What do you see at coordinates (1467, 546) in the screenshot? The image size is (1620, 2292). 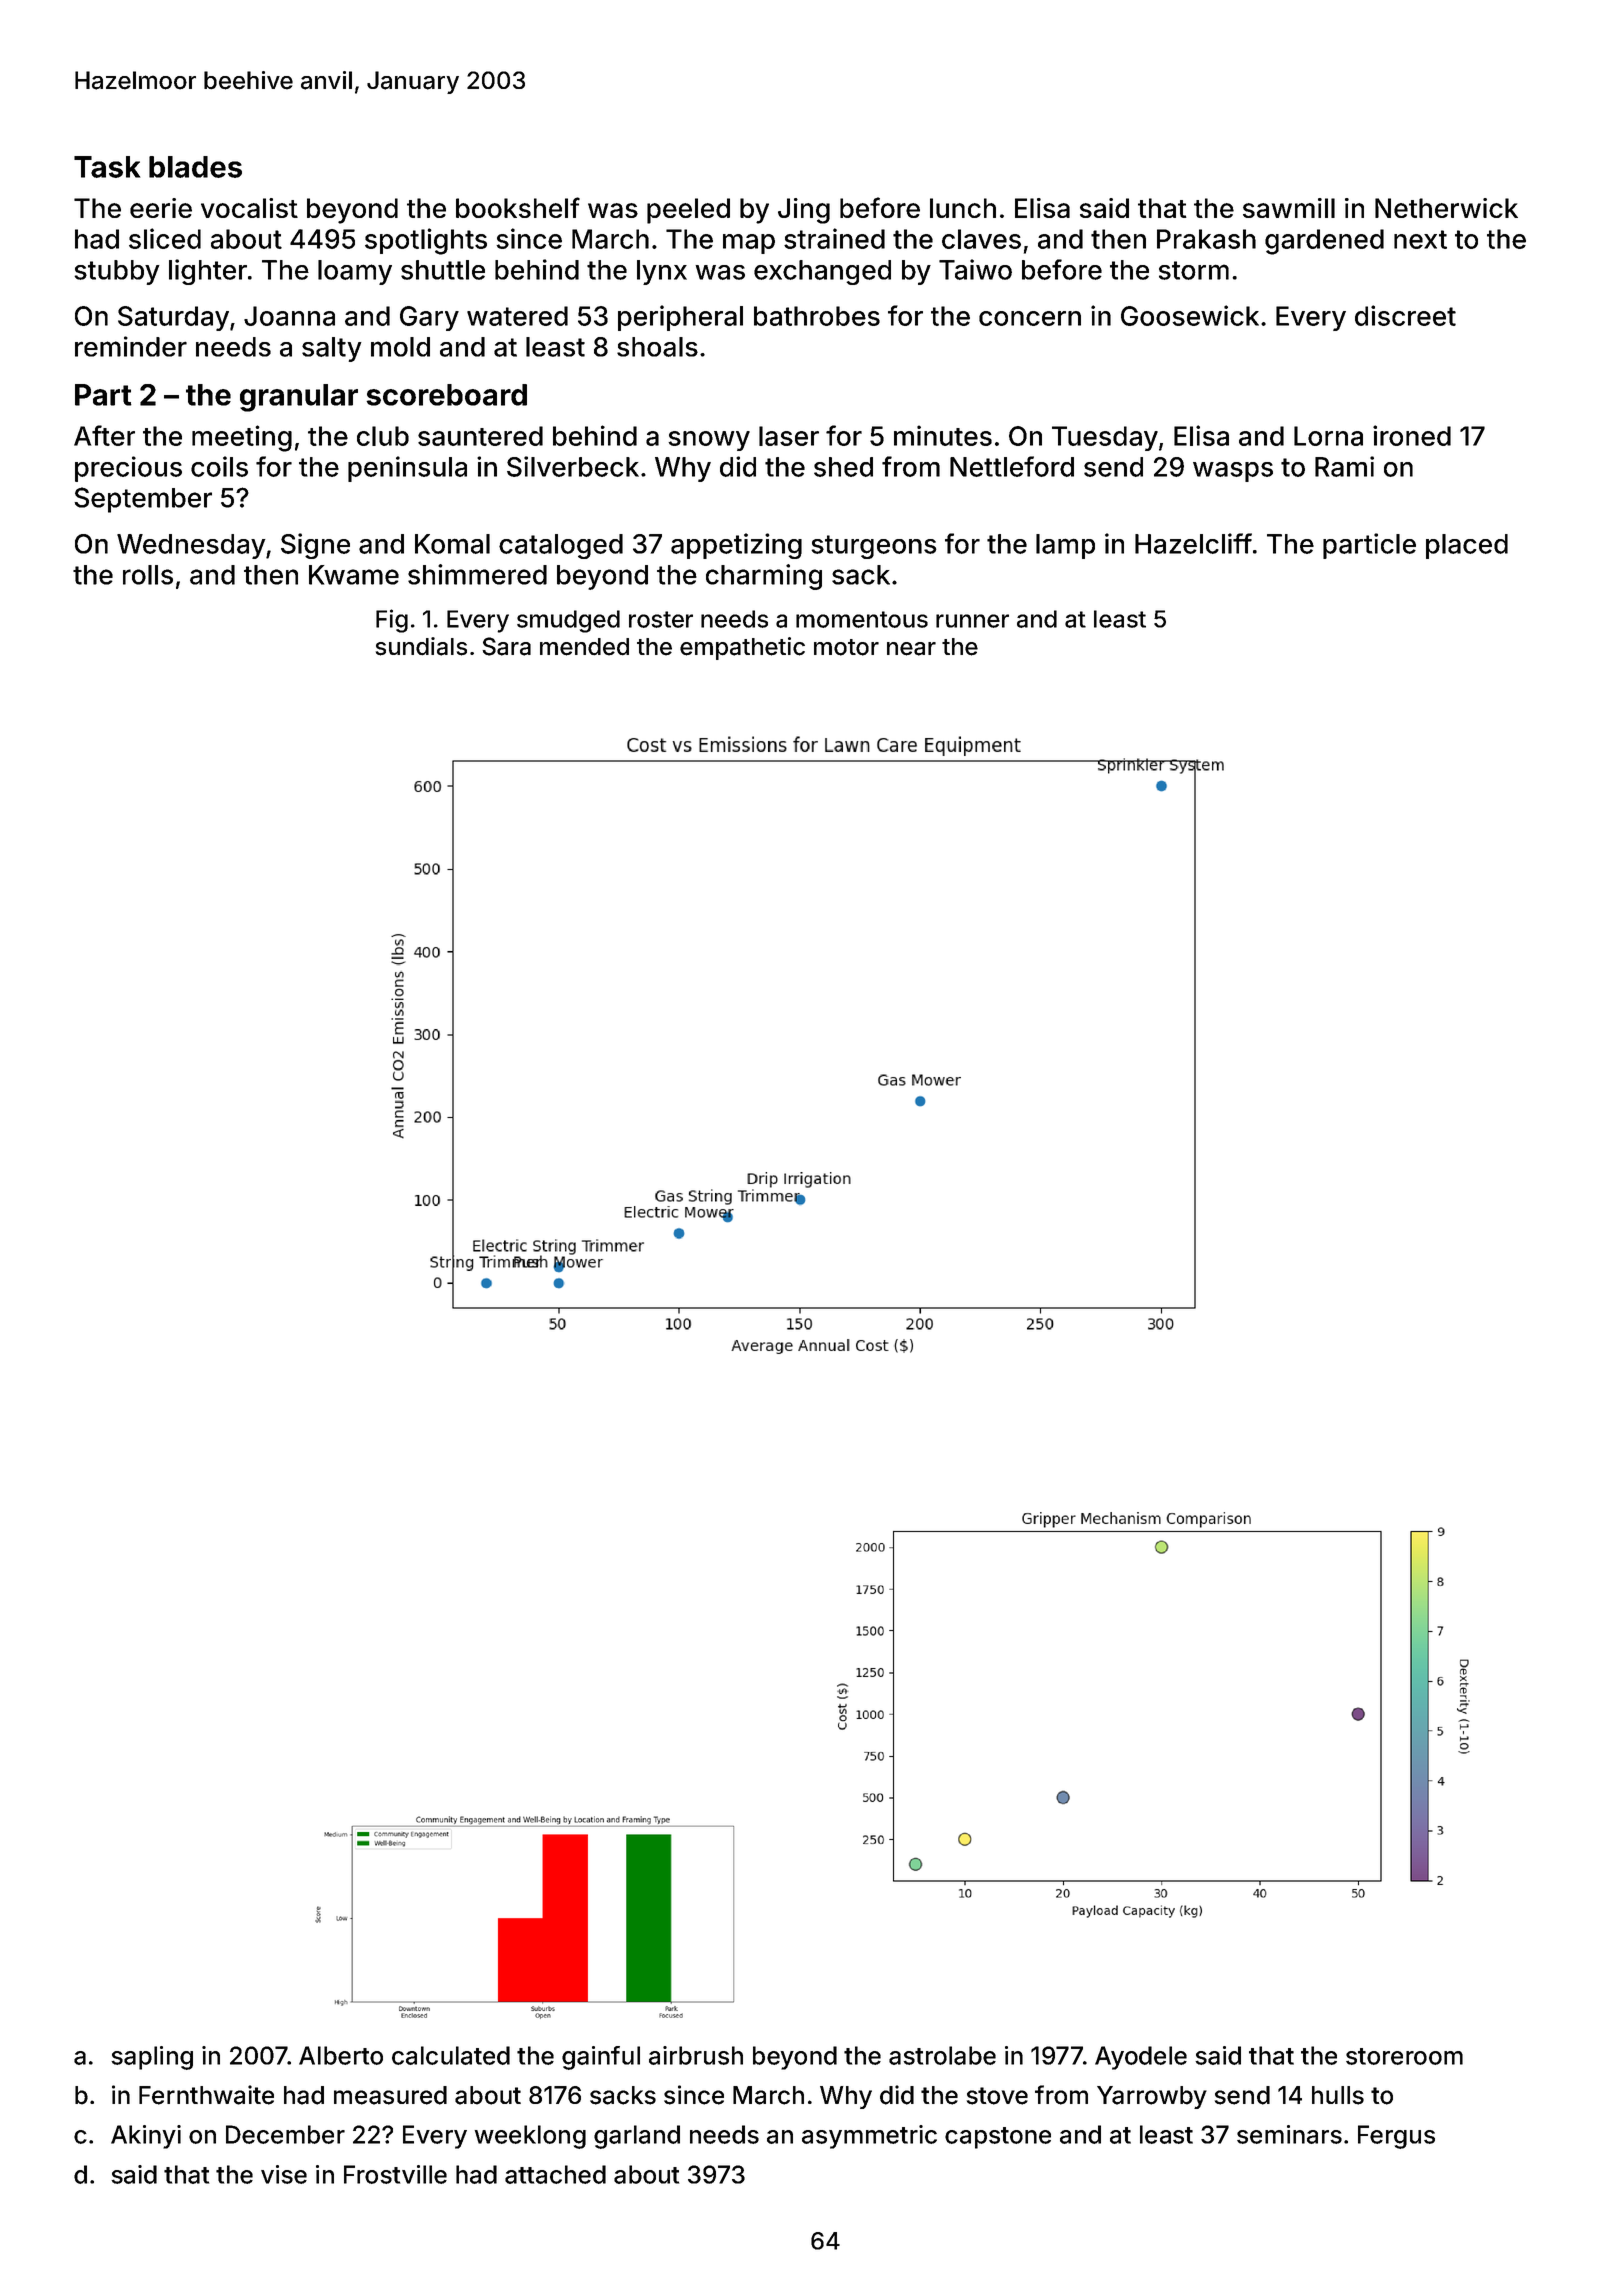 I see `placed` at bounding box center [1467, 546].
